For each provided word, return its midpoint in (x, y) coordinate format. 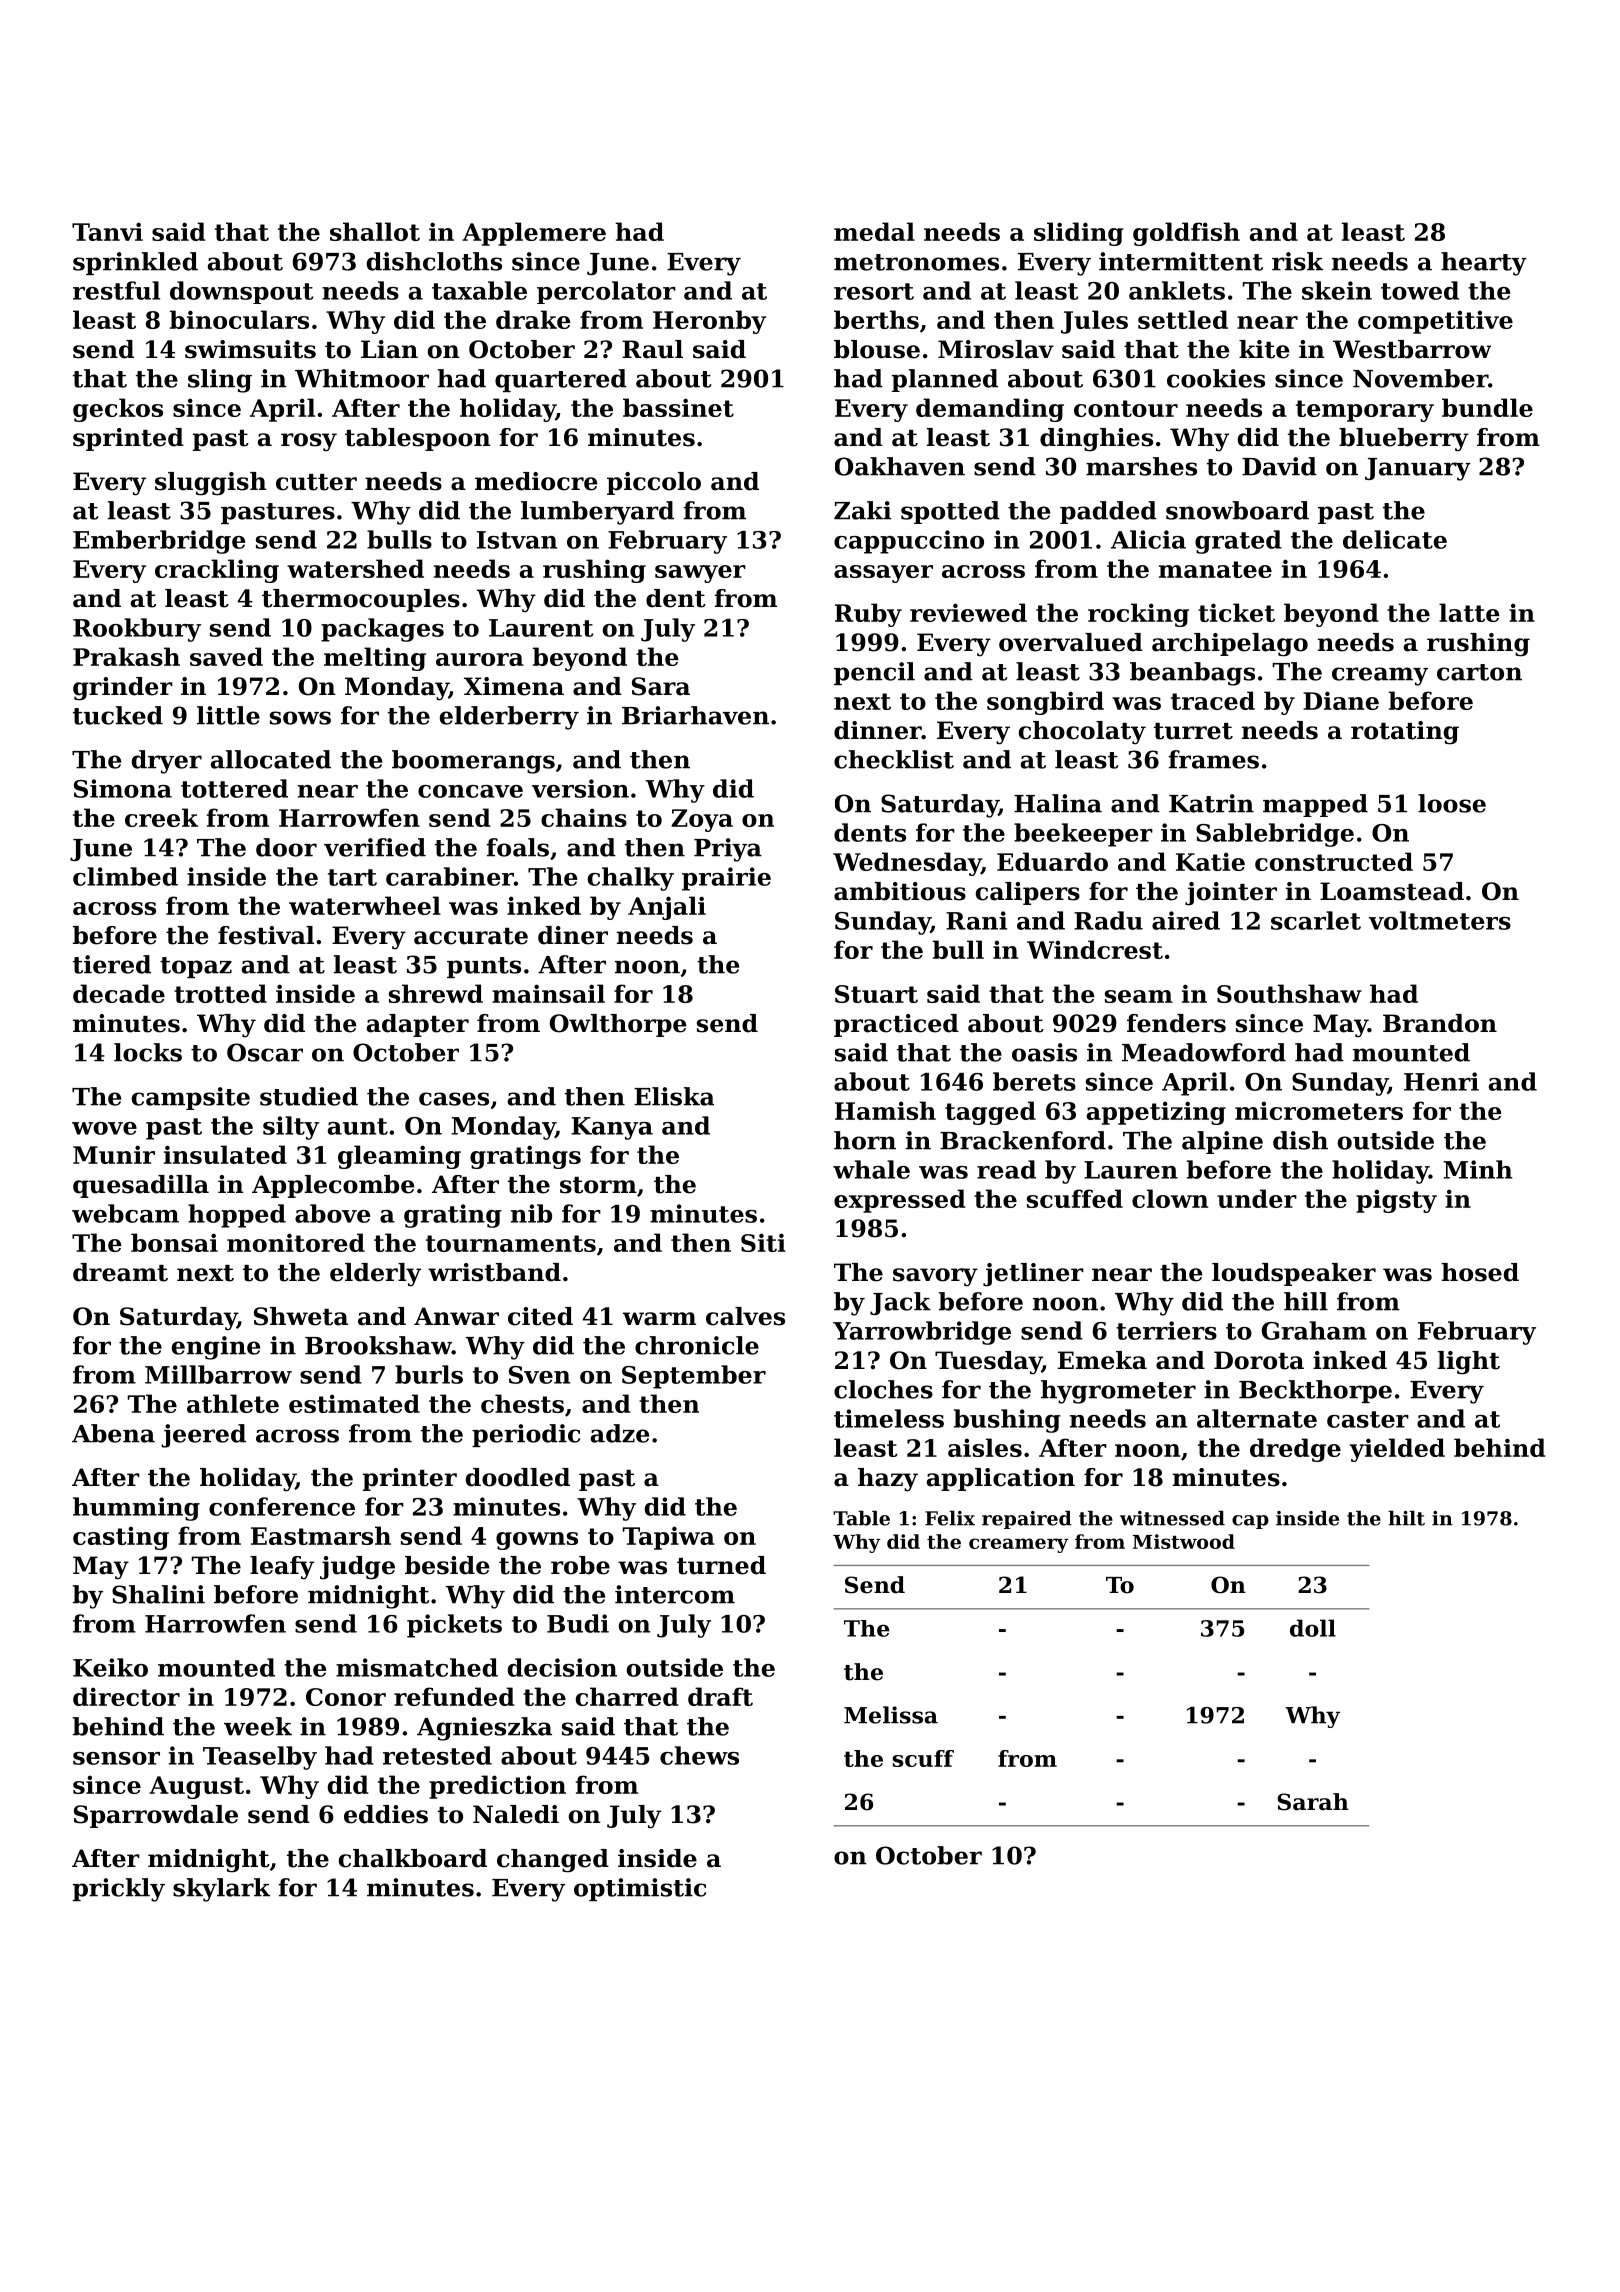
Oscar (265, 1052)
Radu (1108, 920)
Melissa (891, 1715)
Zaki (862, 510)
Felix (950, 1518)
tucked (118, 715)
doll (1313, 1628)
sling (220, 381)
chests (522, 1403)
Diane (1341, 700)
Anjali (667, 908)
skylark (221, 1890)
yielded (1397, 1450)
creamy (1380, 676)
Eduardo (1052, 861)
